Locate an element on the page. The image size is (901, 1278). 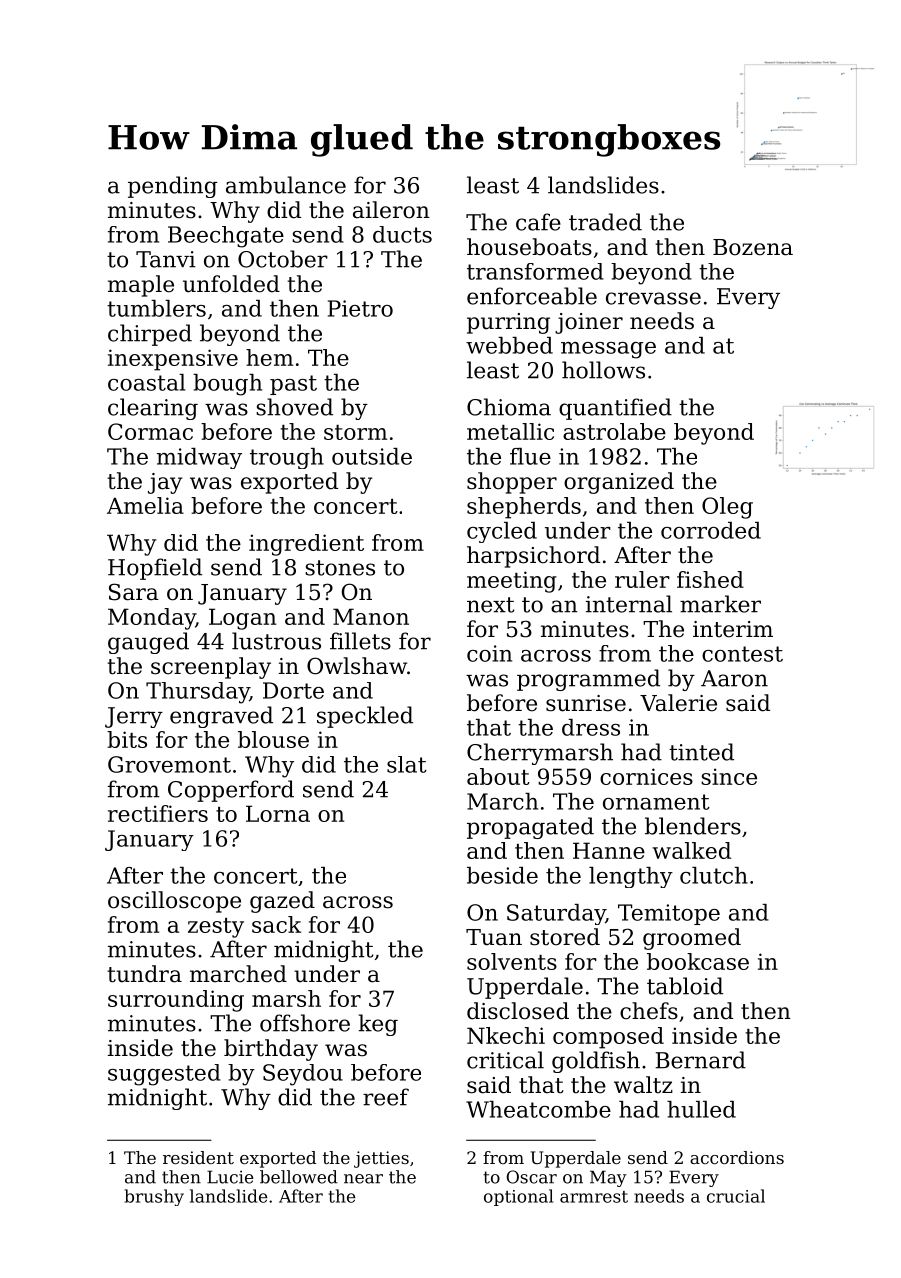
birthday is located at coordinates (271, 1050).
